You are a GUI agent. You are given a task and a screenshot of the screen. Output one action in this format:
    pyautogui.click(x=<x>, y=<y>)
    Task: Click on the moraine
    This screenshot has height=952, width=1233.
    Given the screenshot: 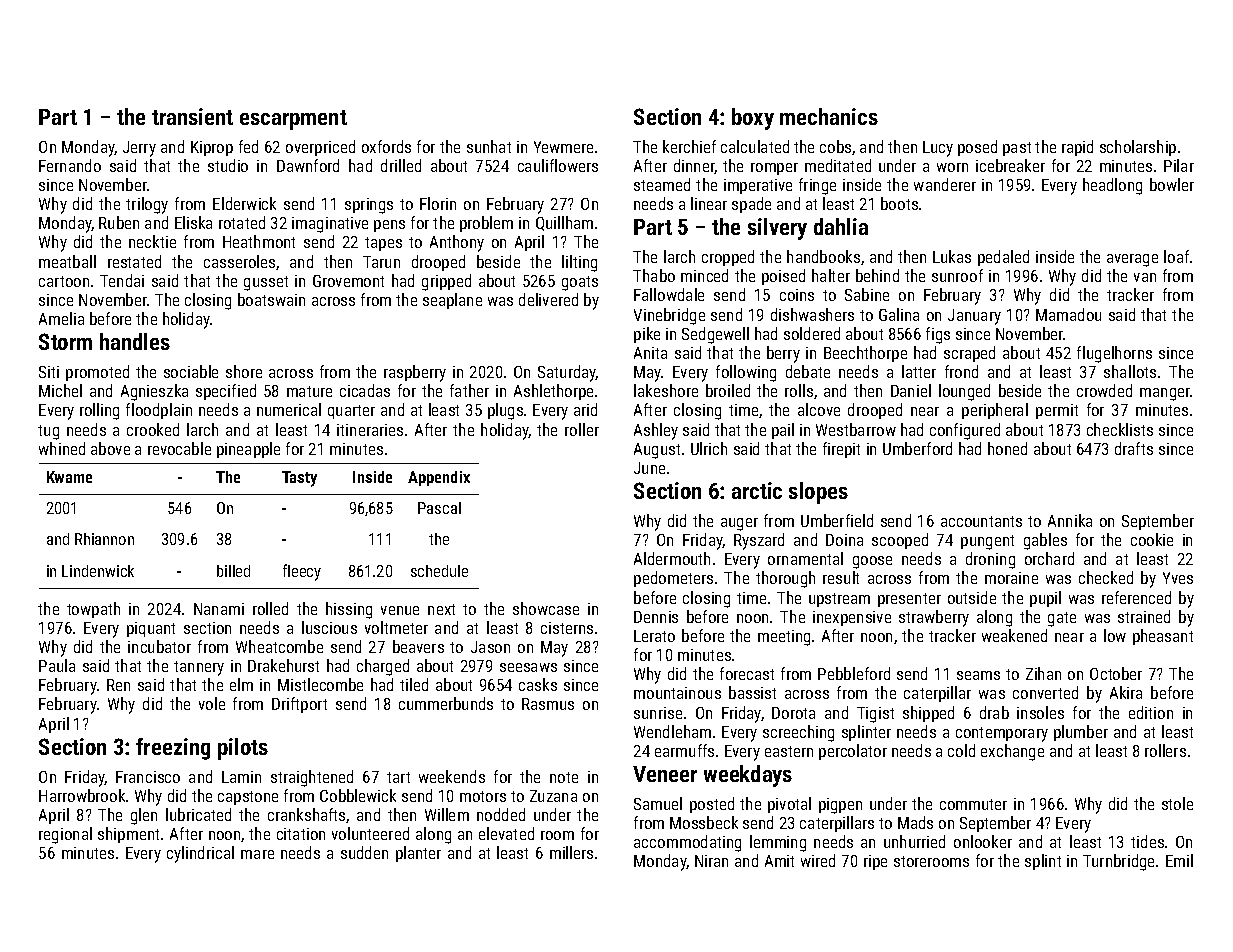 What is the action you would take?
    pyautogui.click(x=1011, y=578)
